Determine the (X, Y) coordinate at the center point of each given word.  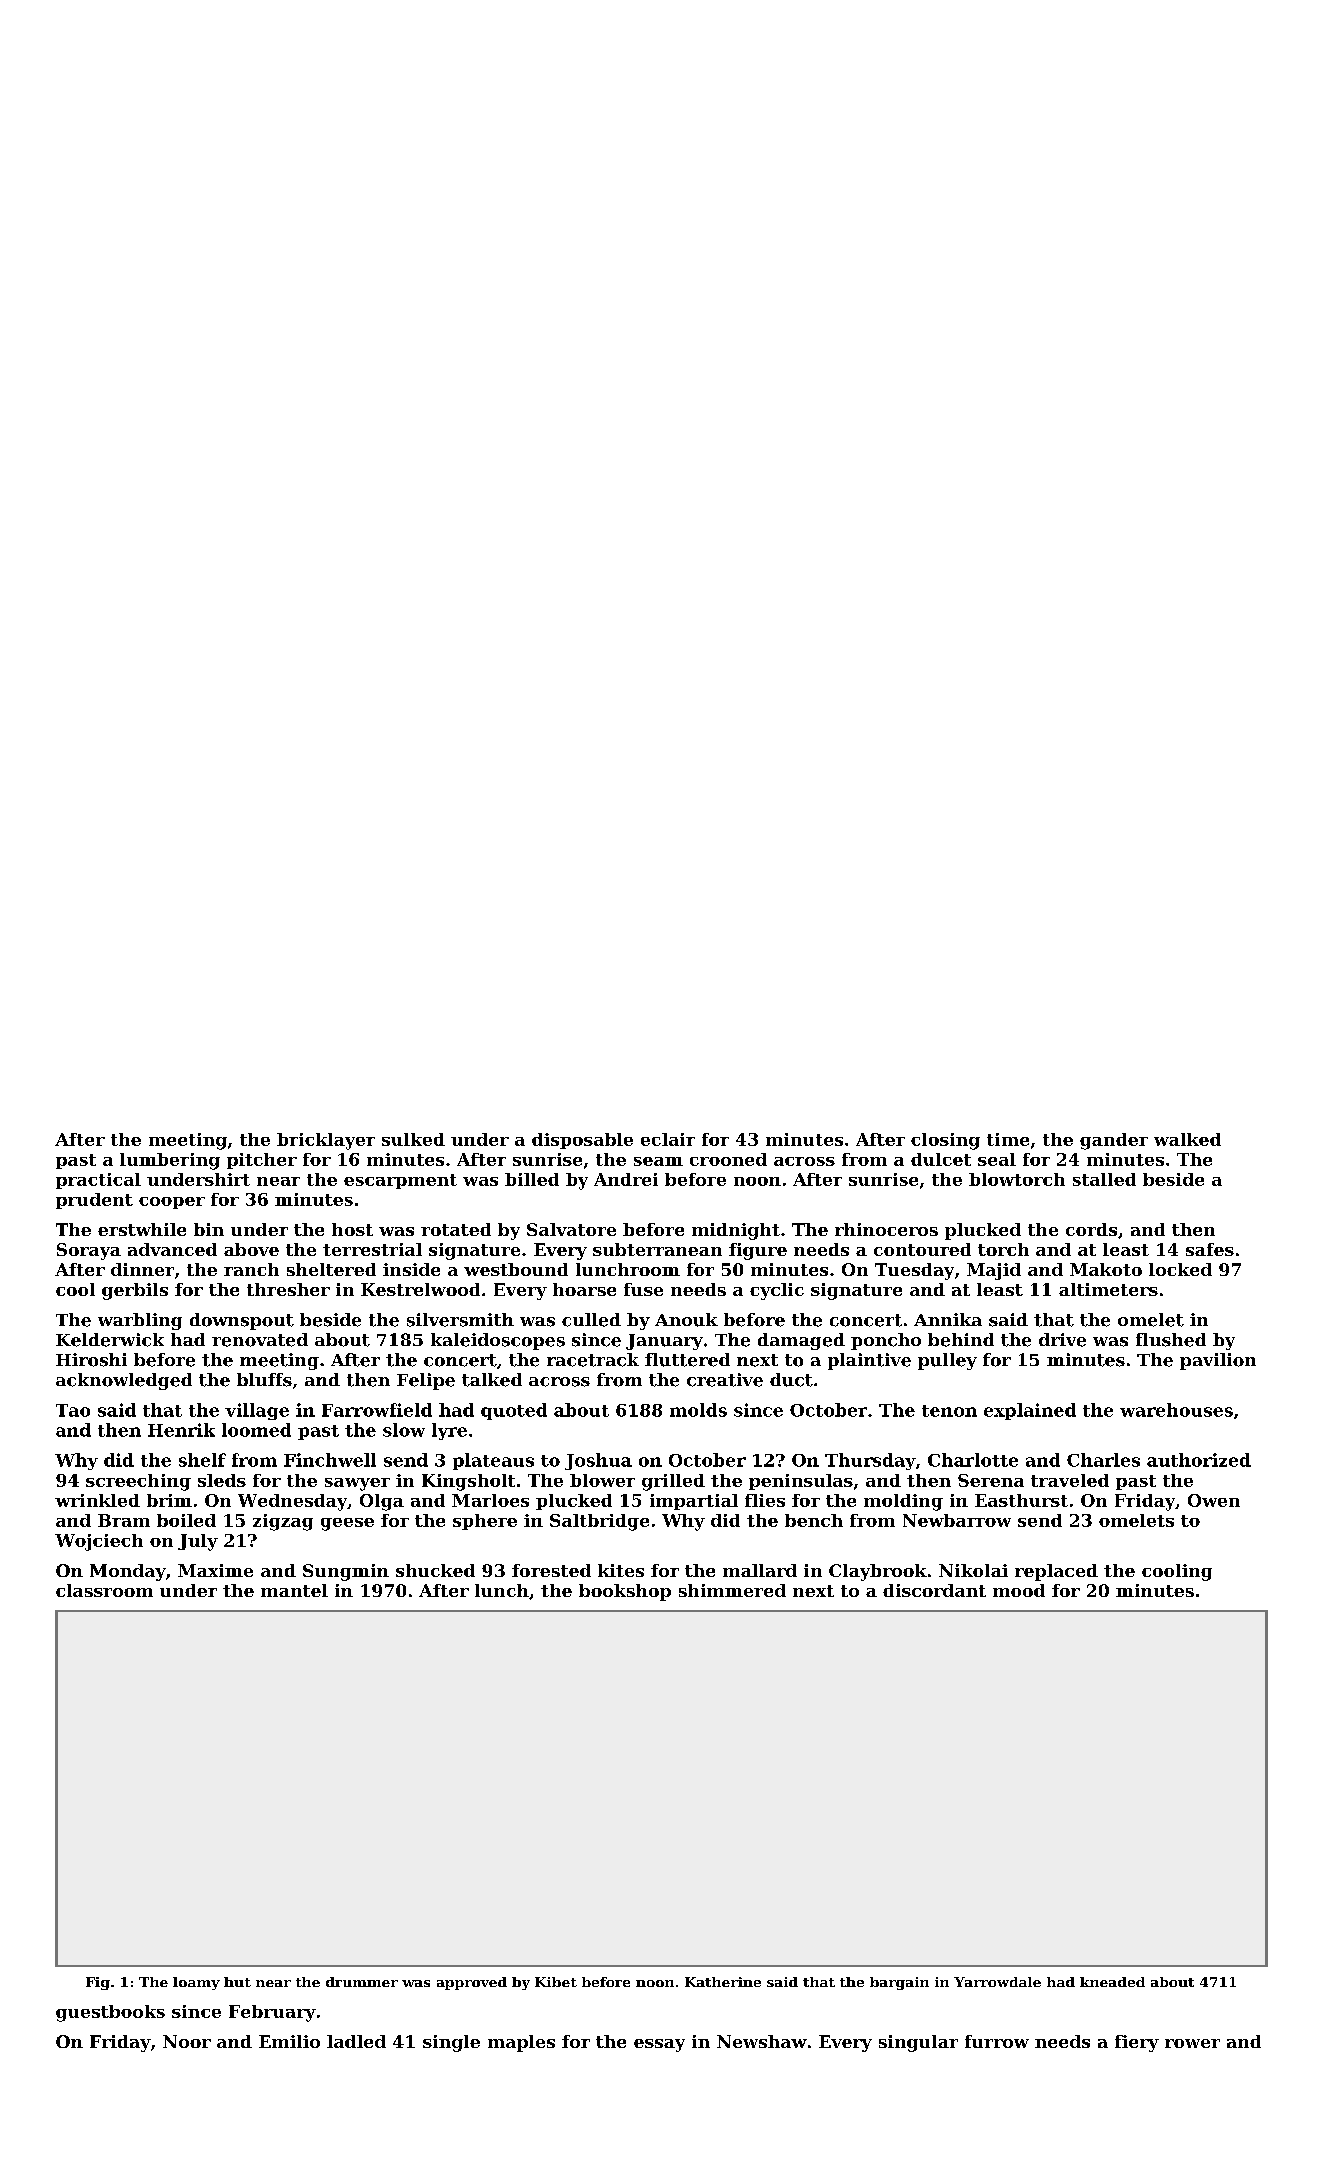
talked (492, 1380)
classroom (104, 1590)
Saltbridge (599, 1522)
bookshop (625, 1592)
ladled (356, 2041)
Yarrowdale (997, 1982)
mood (1019, 1590)
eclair (668, 1139)
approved (472, 1983)
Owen (1214, 1500)
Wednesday (292, 1502)
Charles (1103, 1460)
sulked (413, 1139)
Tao (73, 1410)
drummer (362, 1982)
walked (1187, 1139)
